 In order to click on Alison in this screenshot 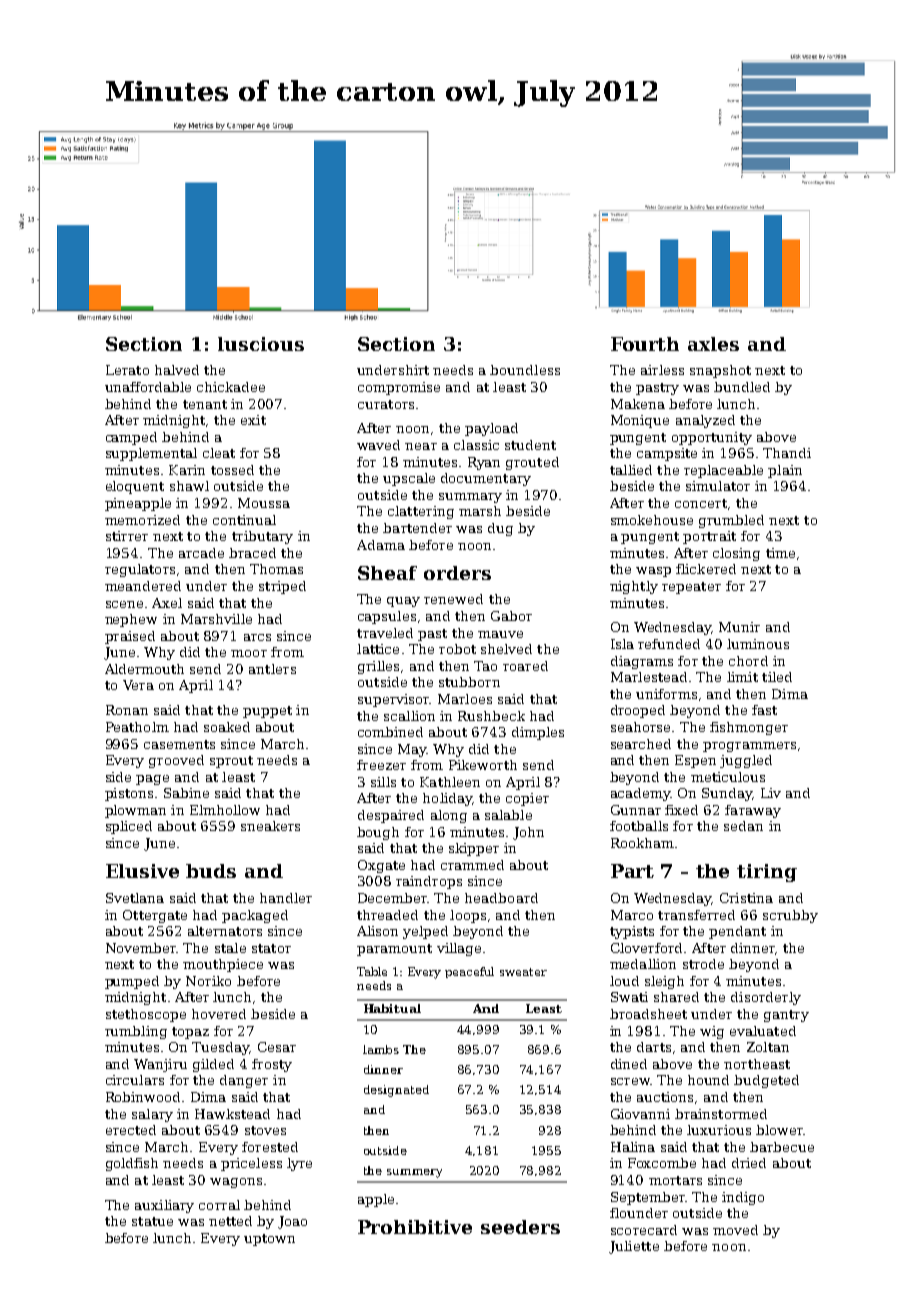, I will do `click(377, 931)`.
